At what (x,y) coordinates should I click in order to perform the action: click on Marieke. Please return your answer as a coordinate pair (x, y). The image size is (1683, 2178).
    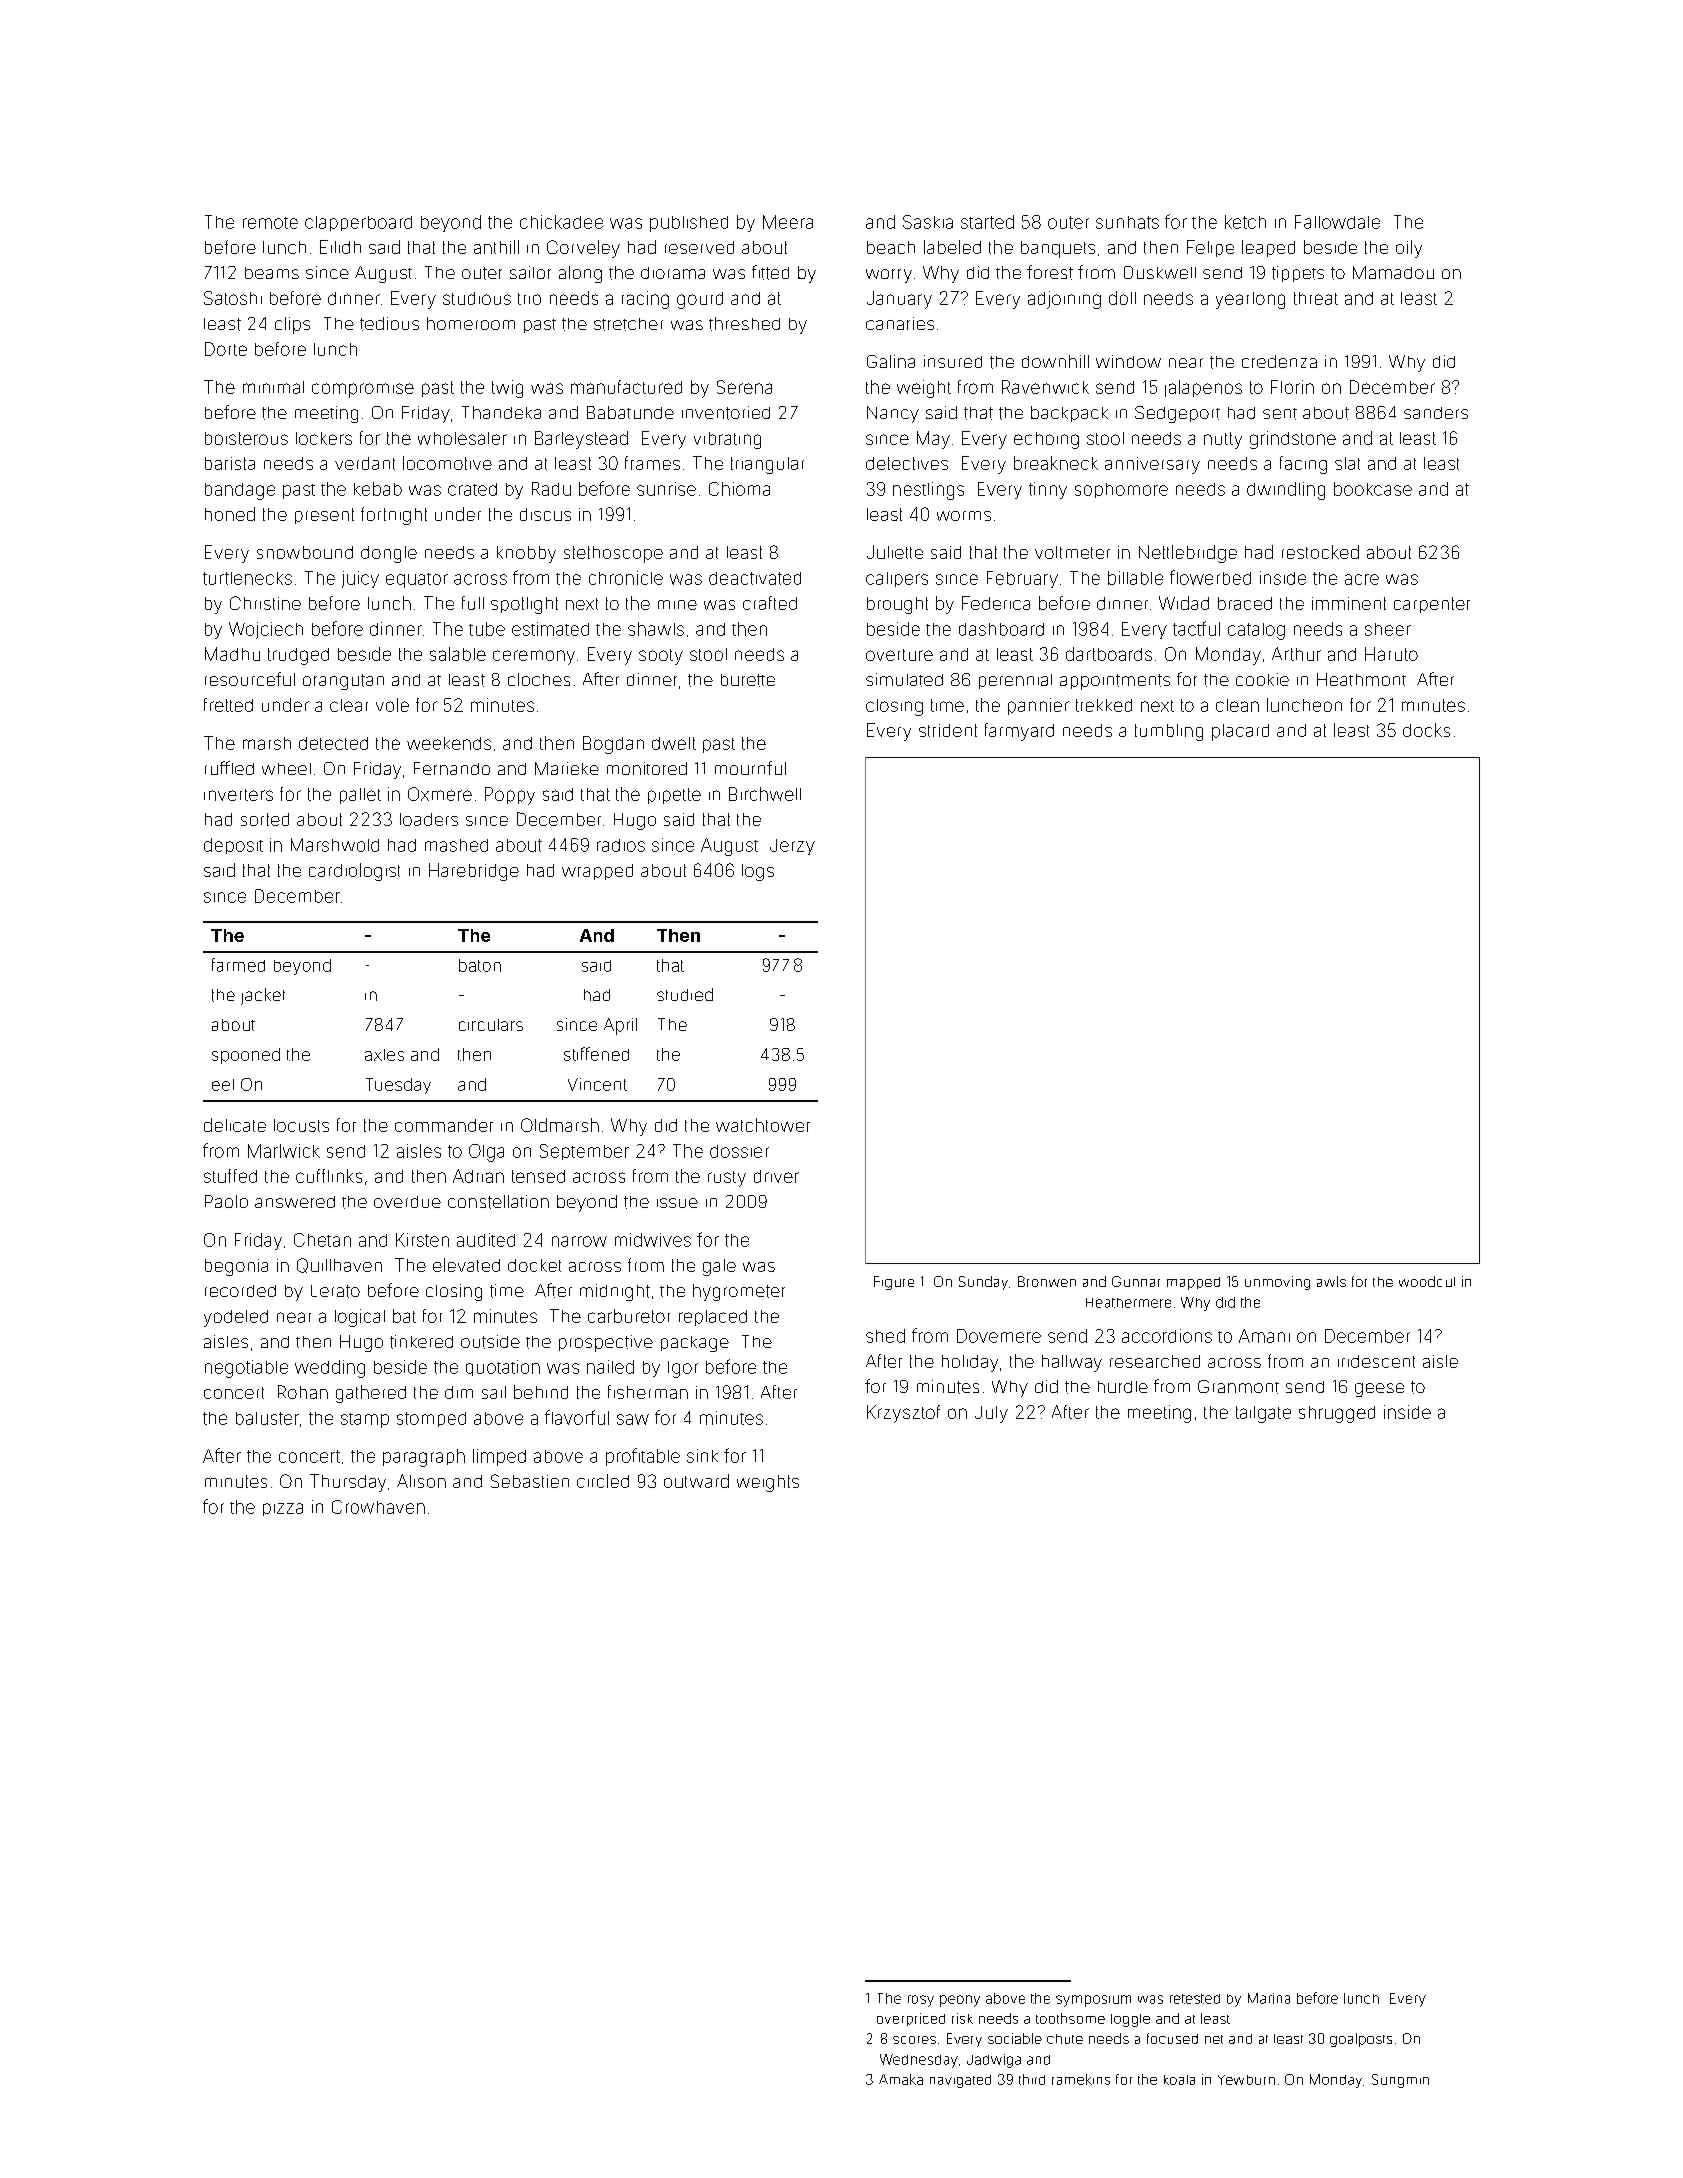
    Looking at the image, I should click on (567, 768).
